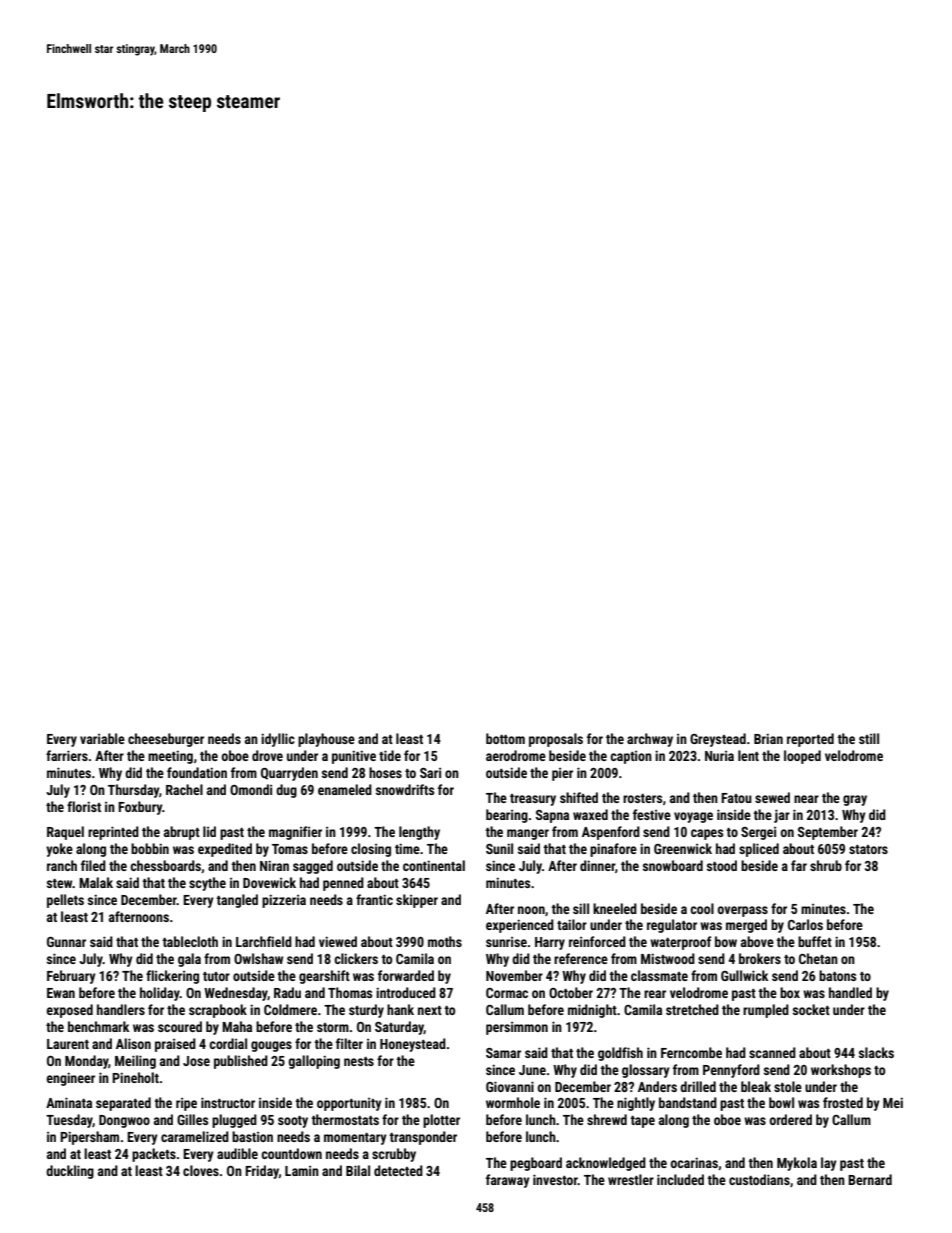 Image resolution: width=952 pixels, height=1233 pixels. Describe the element at coordinates (434, 865) in the page. I see `continental` at that location.
